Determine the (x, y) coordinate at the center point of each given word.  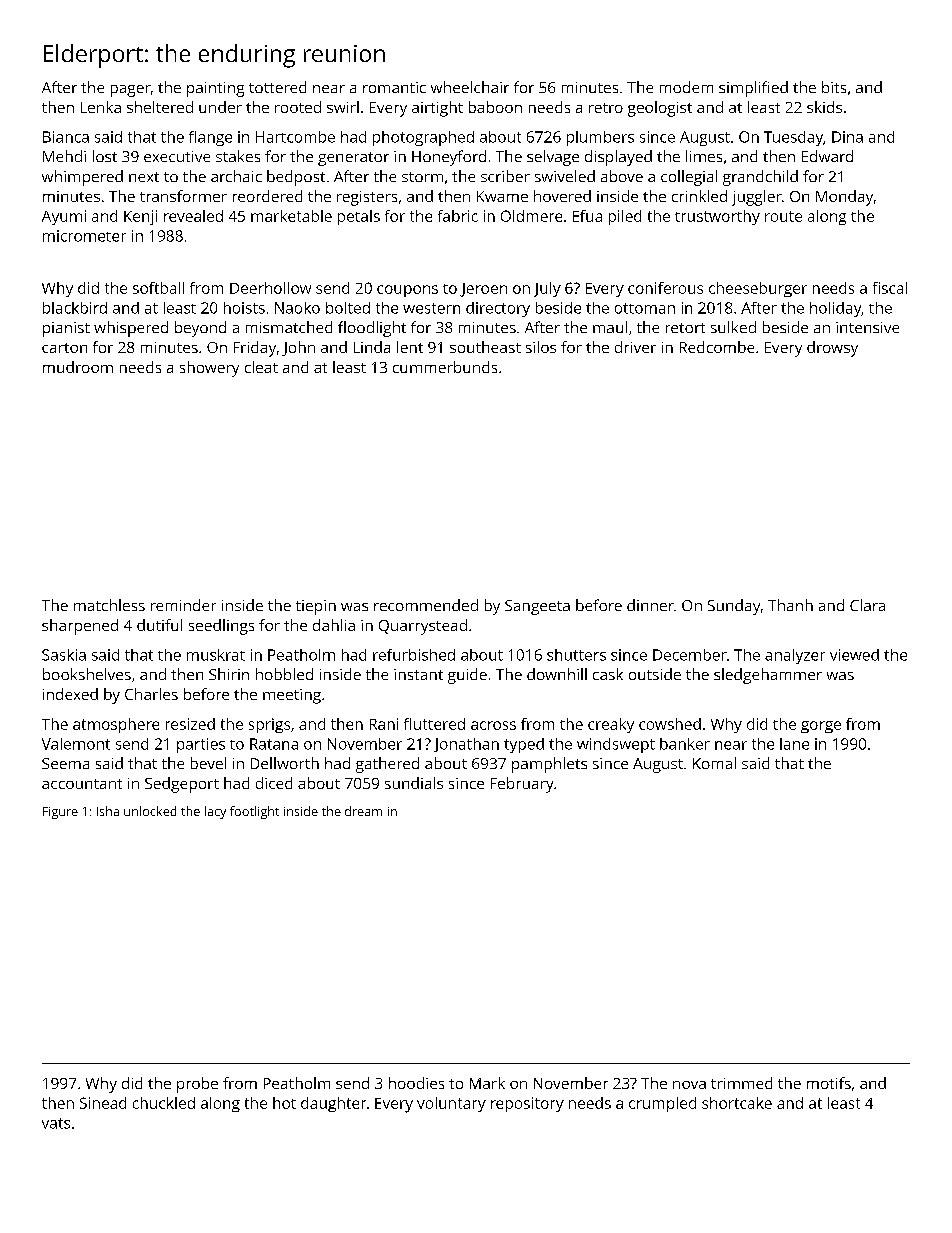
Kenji (140, 217)
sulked (733, 327)
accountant (82, 784)
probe (197, 1085)
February (522, 785)
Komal (714, 763)
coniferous (665, 288)
